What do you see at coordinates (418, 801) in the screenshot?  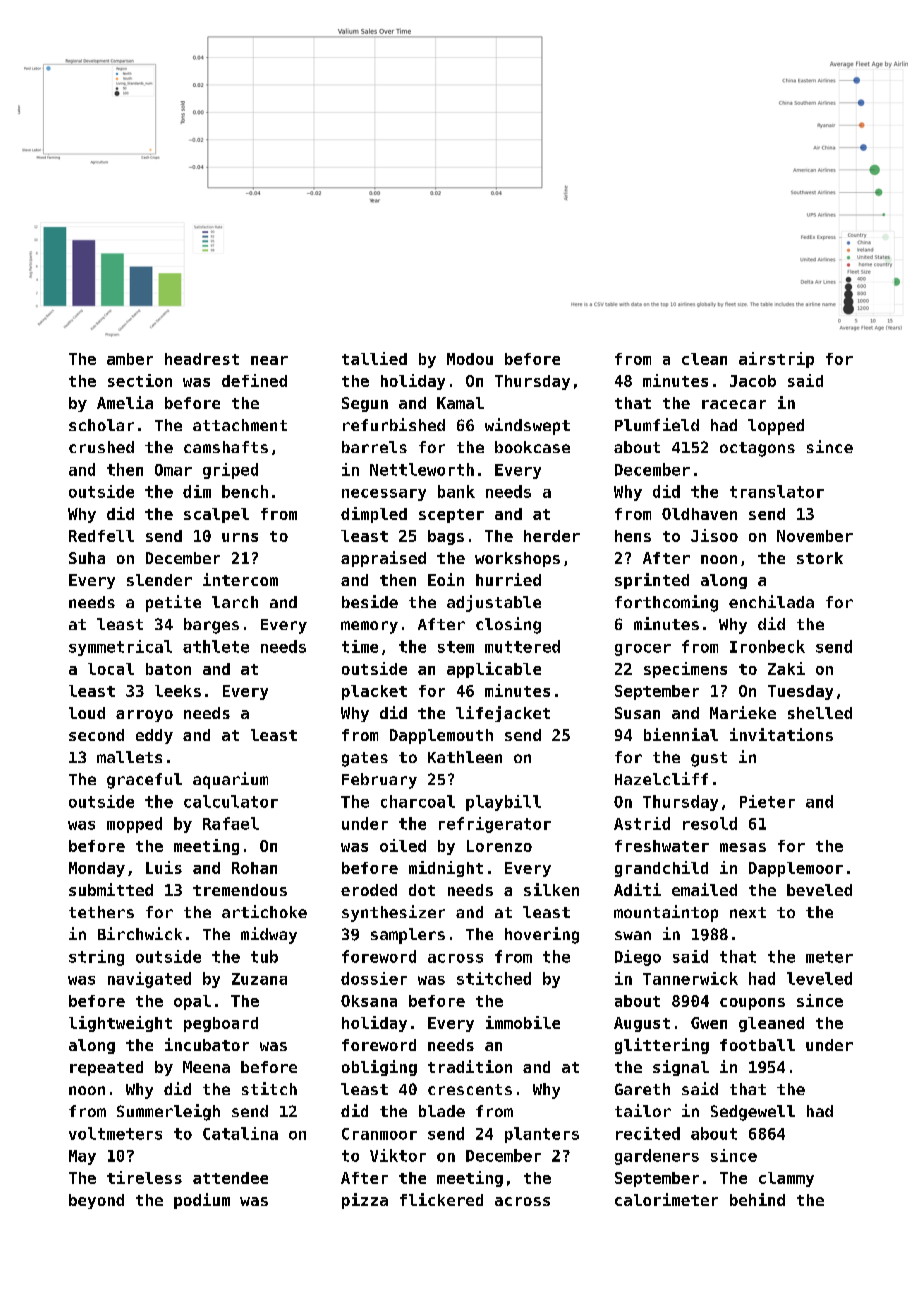 I see `charcoal` at bounding box center [418, 801].
